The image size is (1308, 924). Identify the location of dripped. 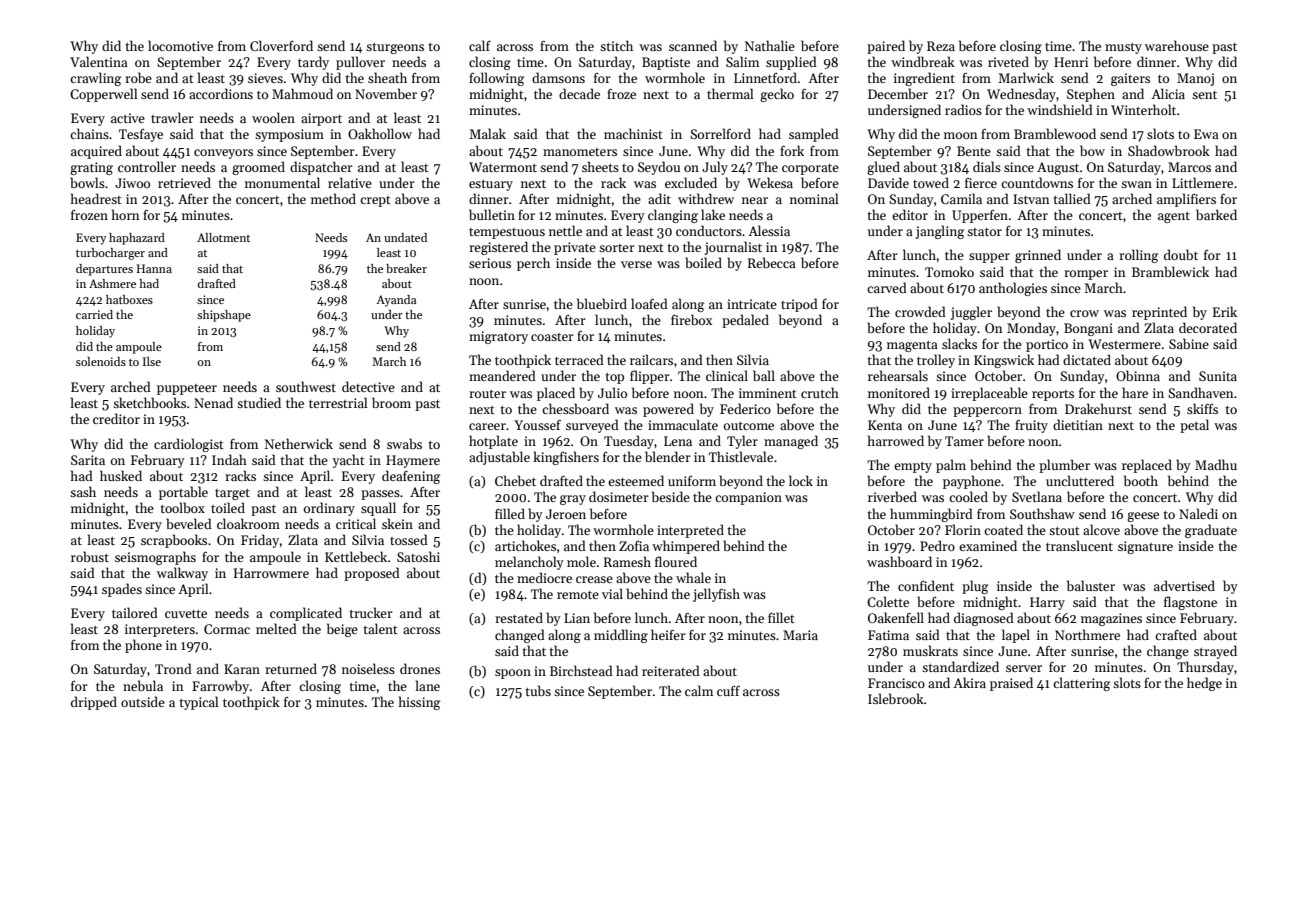
(94, 703).
